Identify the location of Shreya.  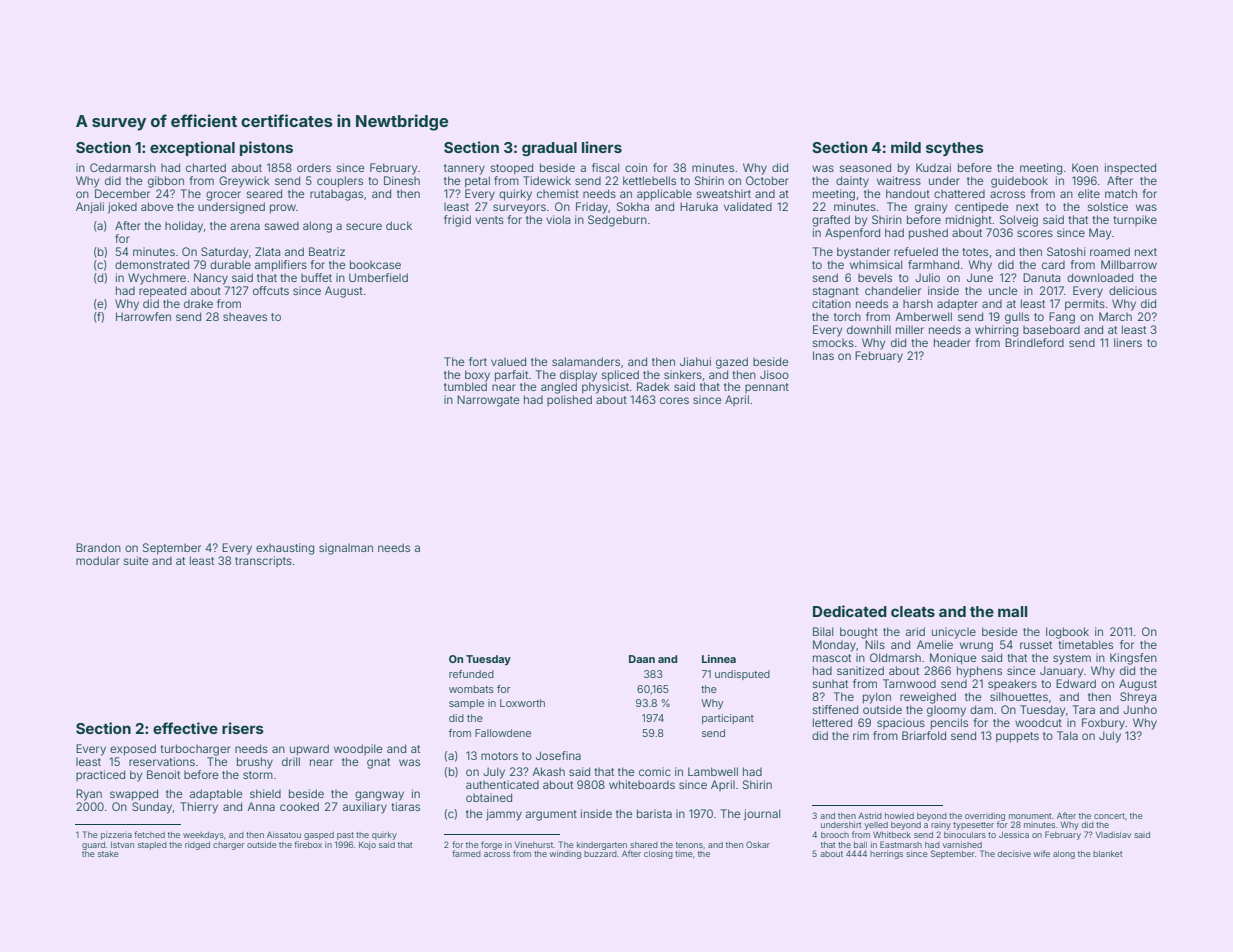
(1138, 698).
